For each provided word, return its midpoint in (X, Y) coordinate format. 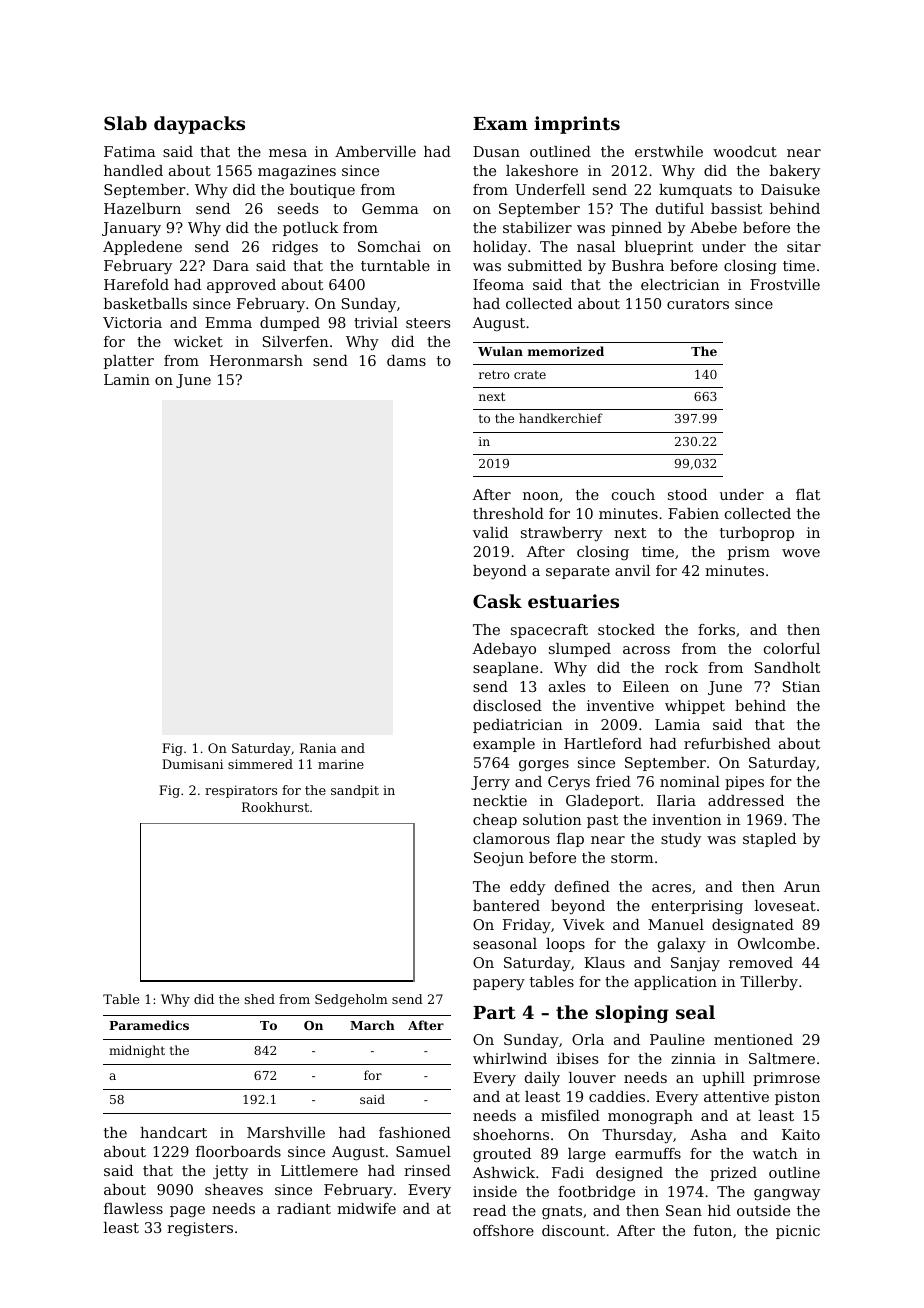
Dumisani (192, 764)
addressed (746, 800)
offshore (503, 1230)
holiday (500, 248)
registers (200, 1229)
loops (565, 945)
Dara (231, 265)
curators (698, 304)
